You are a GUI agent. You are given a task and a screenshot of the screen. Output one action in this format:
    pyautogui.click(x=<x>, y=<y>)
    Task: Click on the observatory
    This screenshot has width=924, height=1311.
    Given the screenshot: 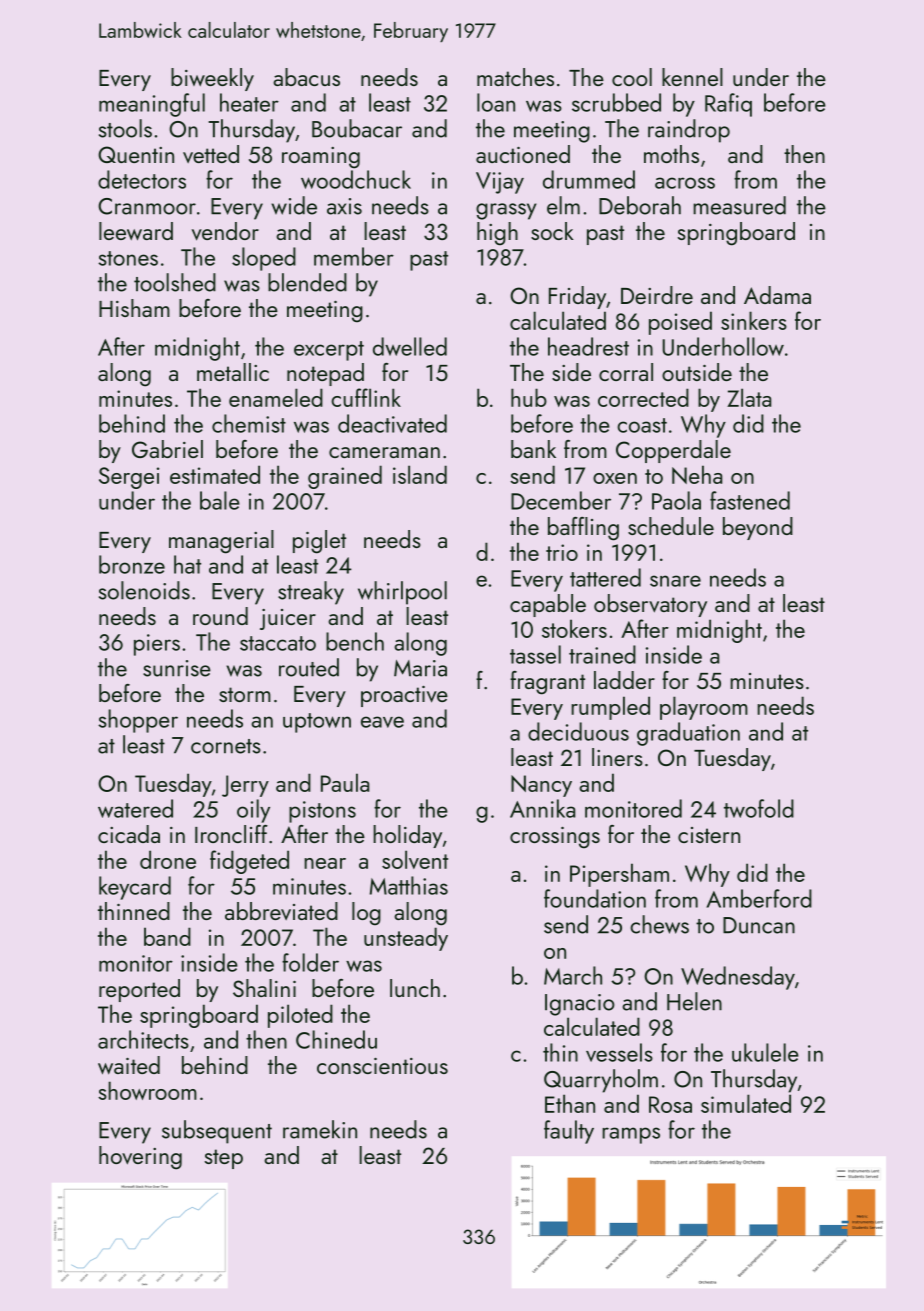 What is the action you would take?
    pyautogui.click(x=650, y=605)
